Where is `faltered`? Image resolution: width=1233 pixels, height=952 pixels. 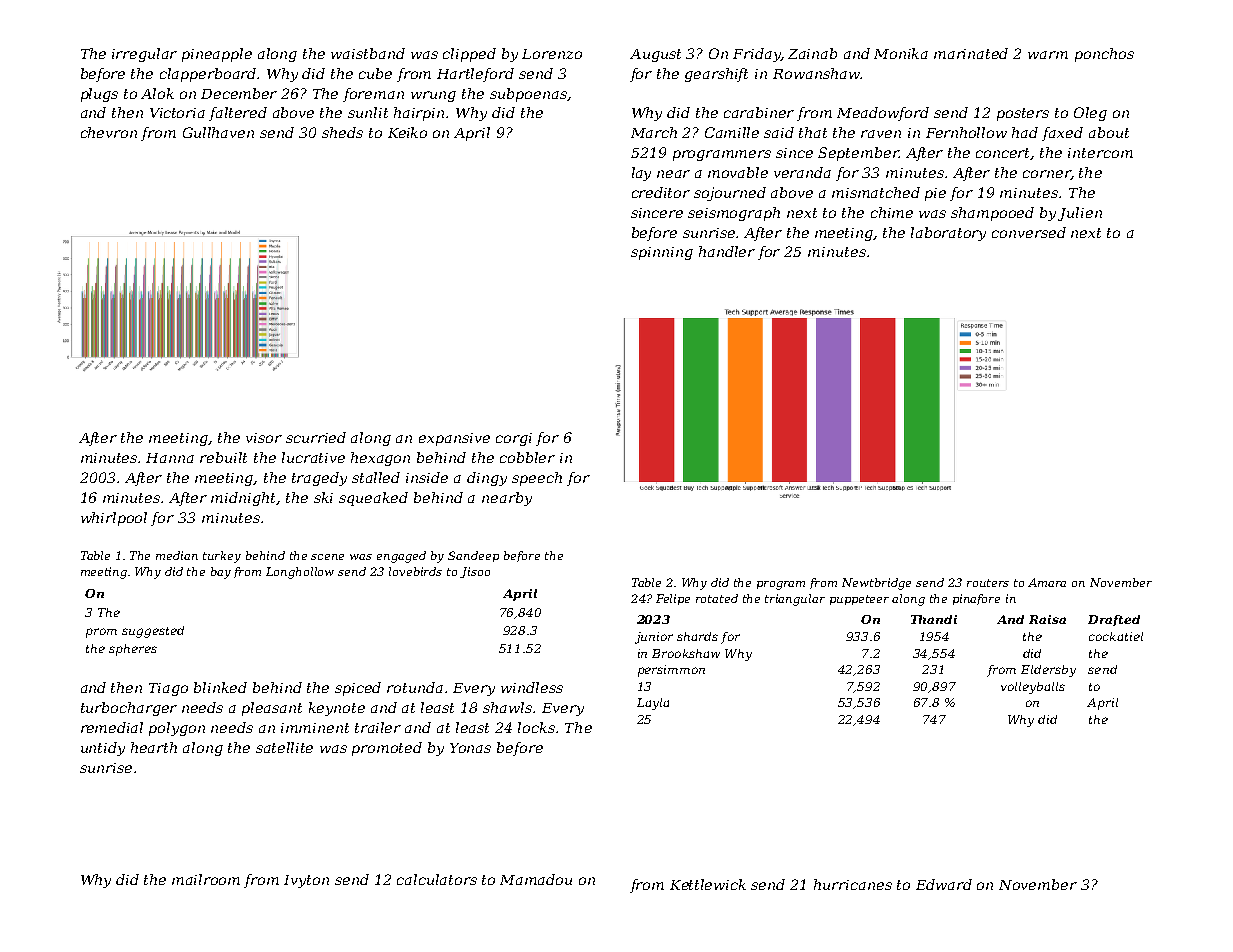 faltered is located at coordinates (238, 114).
